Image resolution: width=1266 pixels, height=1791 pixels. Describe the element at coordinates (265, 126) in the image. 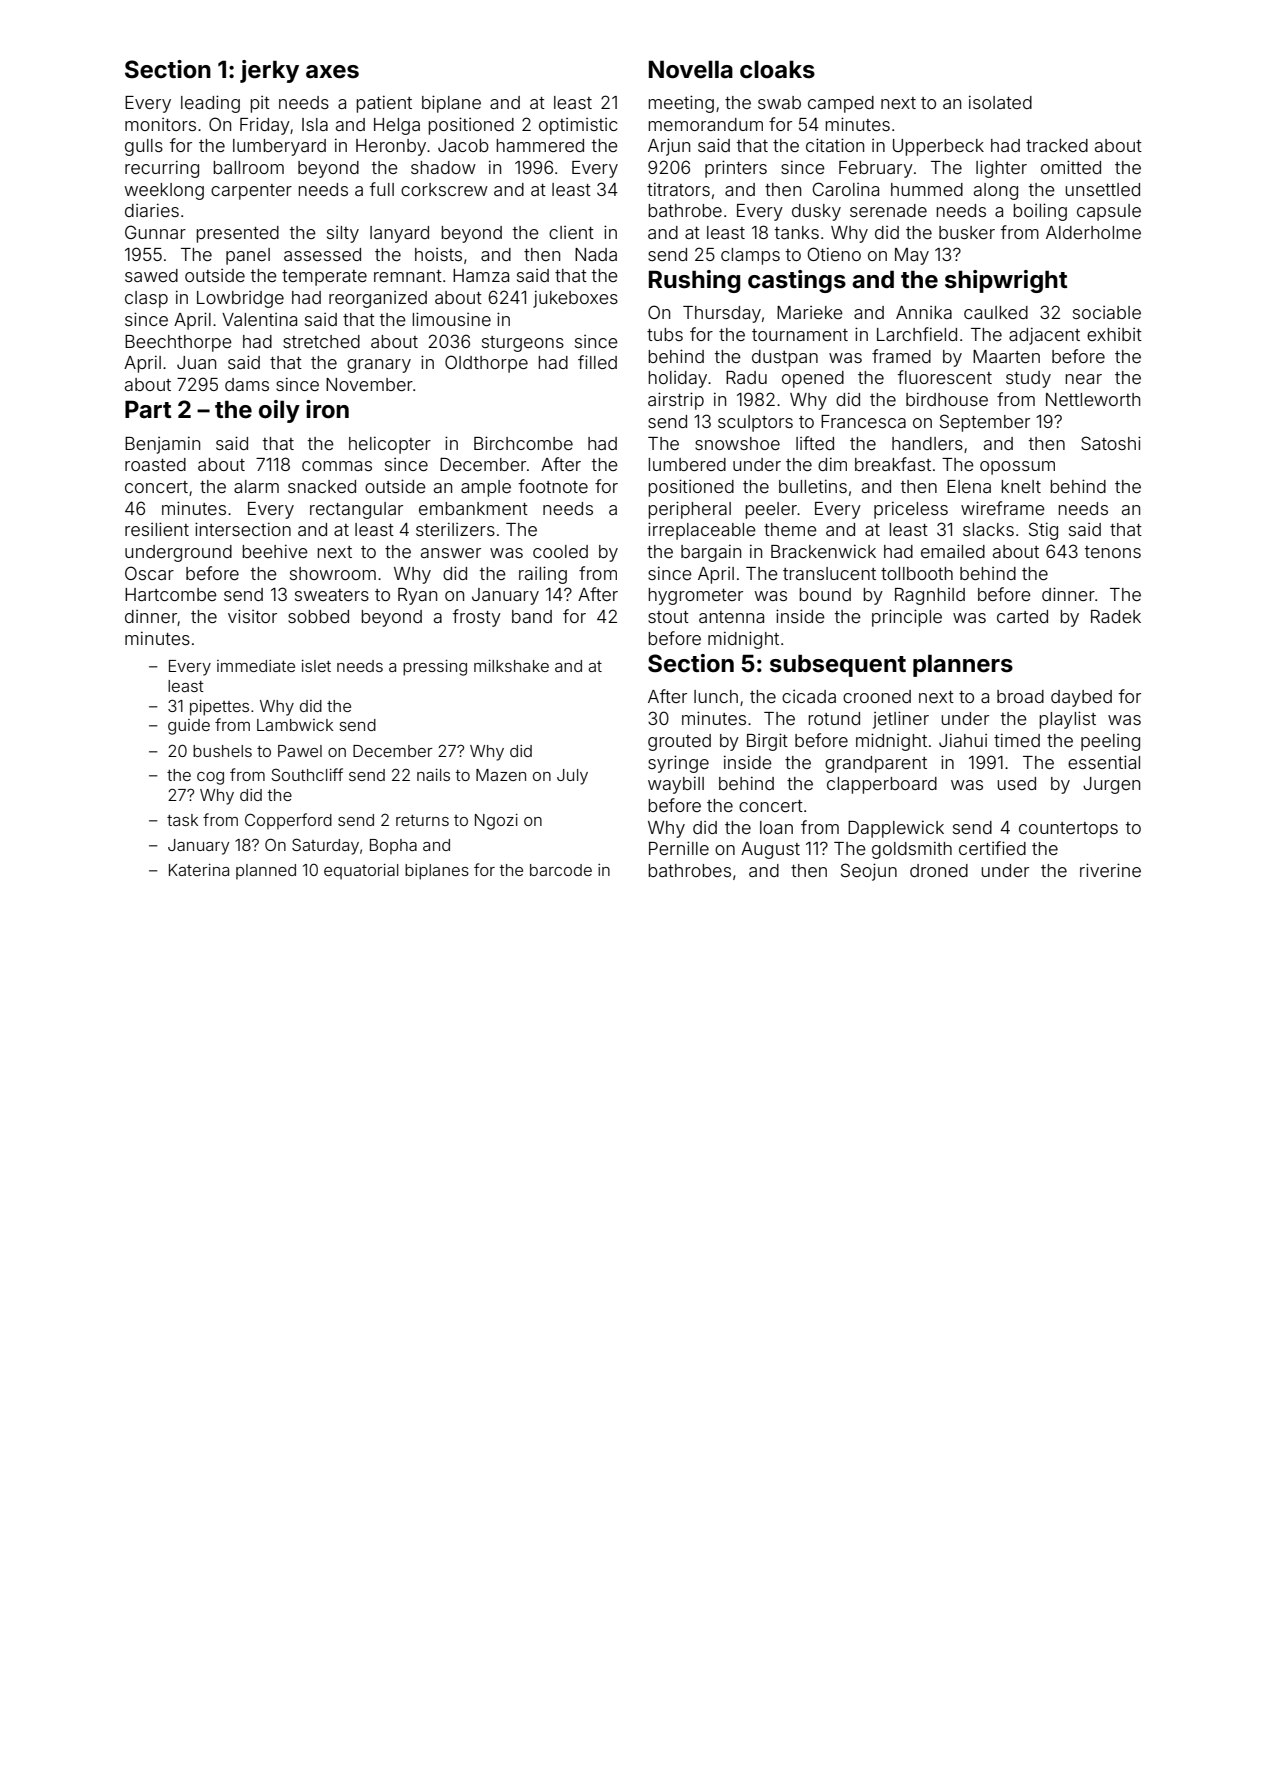

I see `Friday` at that location.
